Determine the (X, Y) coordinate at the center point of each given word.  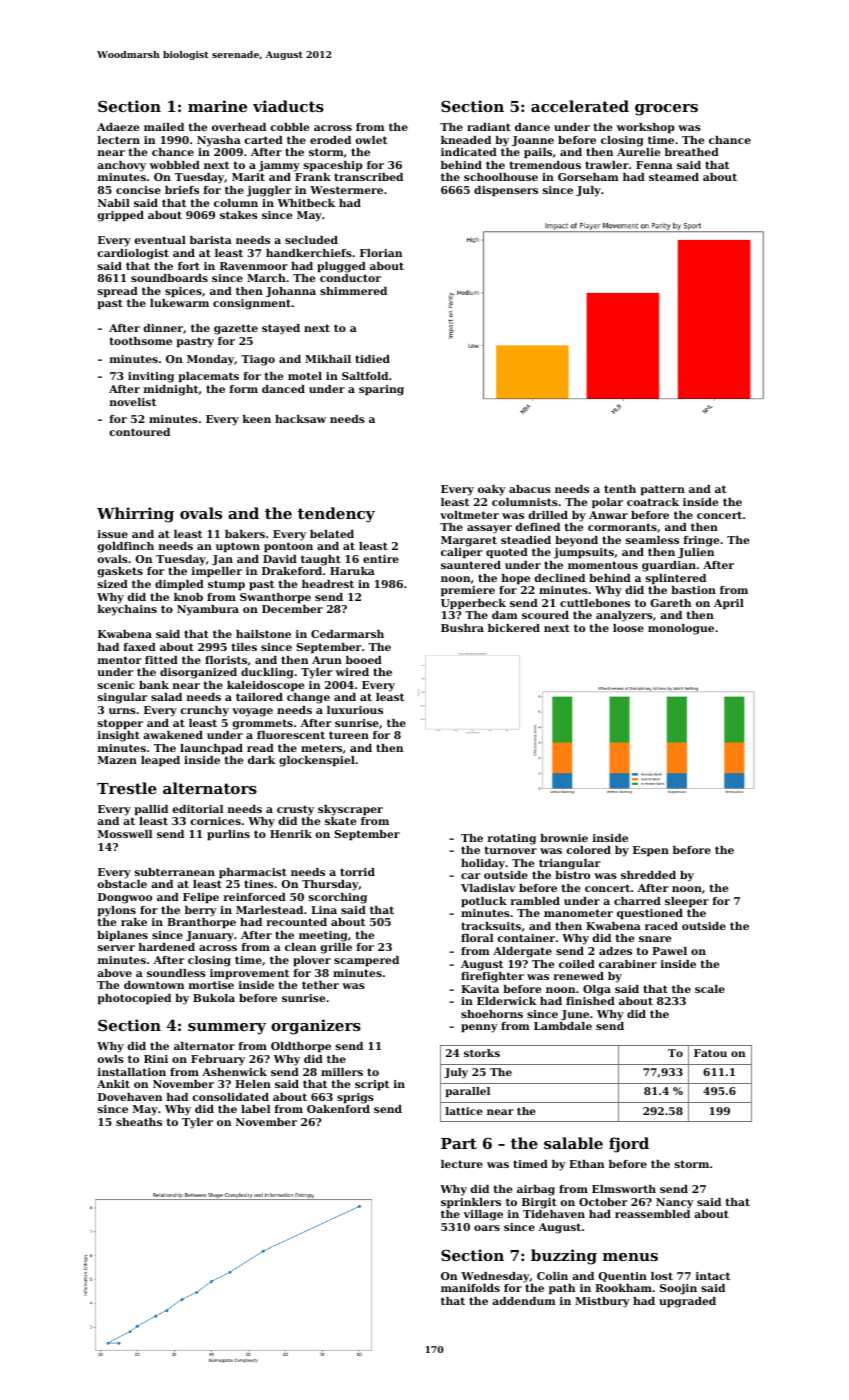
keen (256, 419)
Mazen (117, 760)
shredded (648, 875)
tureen (349, 735)
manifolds (470, 1288)
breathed (692, 152)
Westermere (346, 190)
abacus (530, 489)
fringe (701, 541)
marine (217, 106)
